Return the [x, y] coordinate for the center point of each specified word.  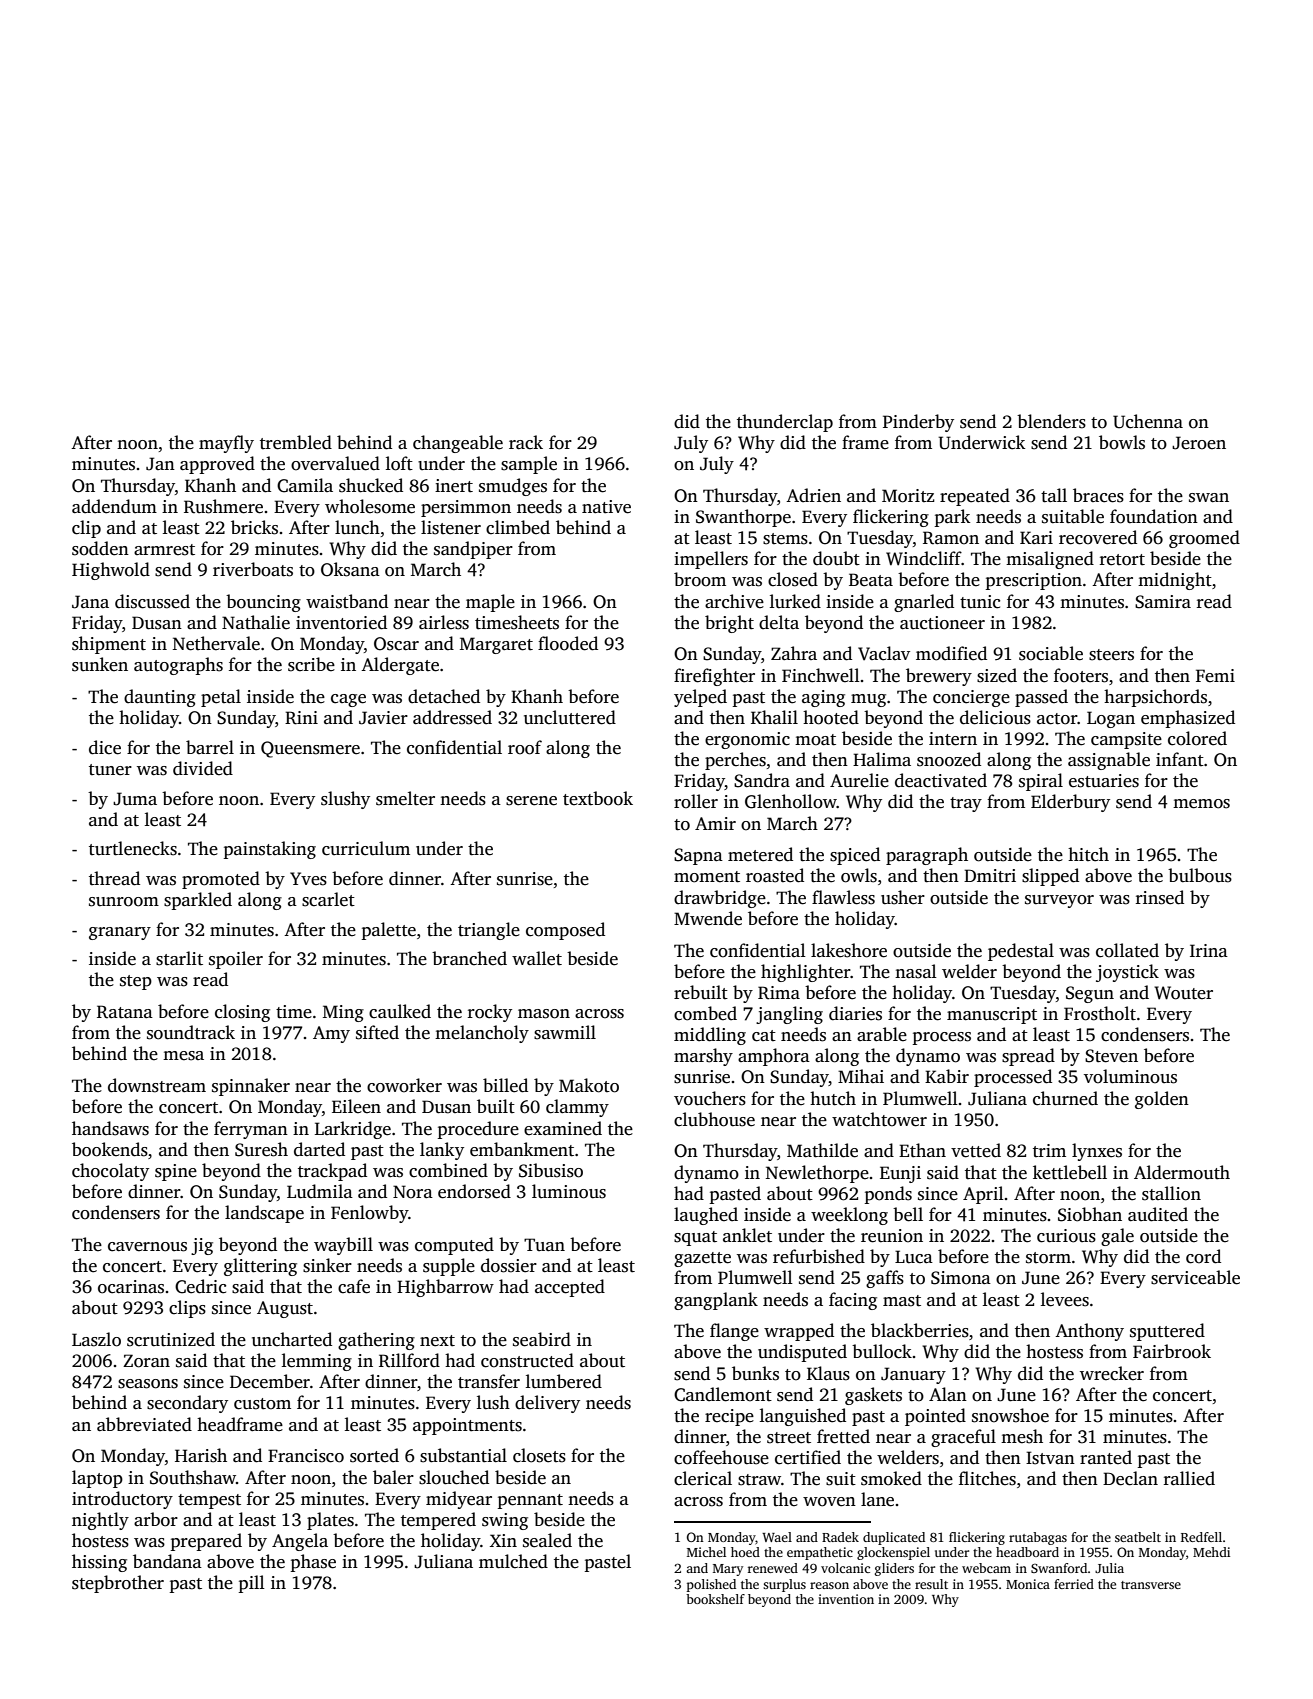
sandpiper [473, 550]
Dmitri [990, 876]
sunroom [124, 902]
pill [252, 1584]
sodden [100, 548]
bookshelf [715, 1599]
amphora [774, 1057]
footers [1081, 675]
